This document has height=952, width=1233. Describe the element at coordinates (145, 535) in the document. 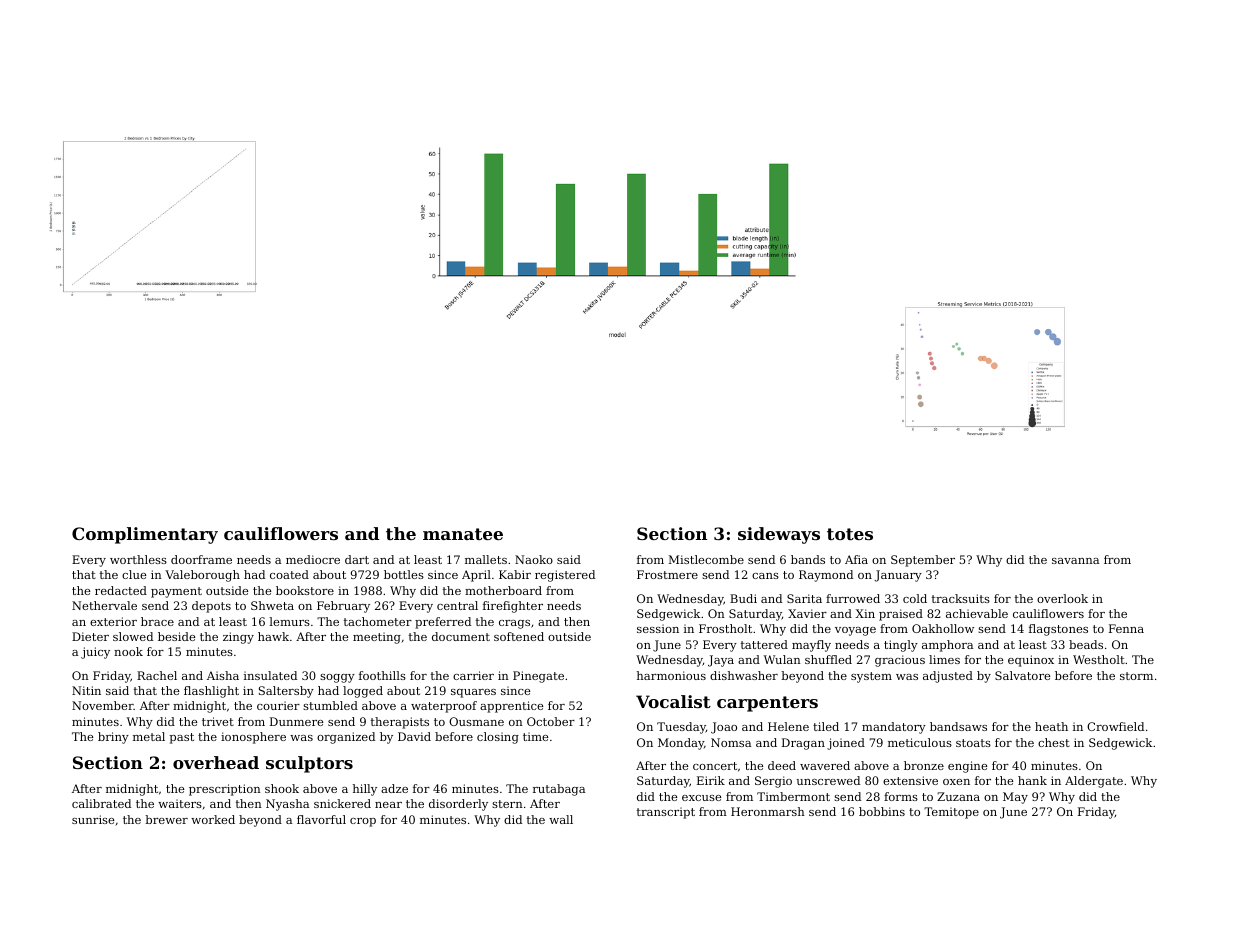

I see `Complimentary` at that location.
